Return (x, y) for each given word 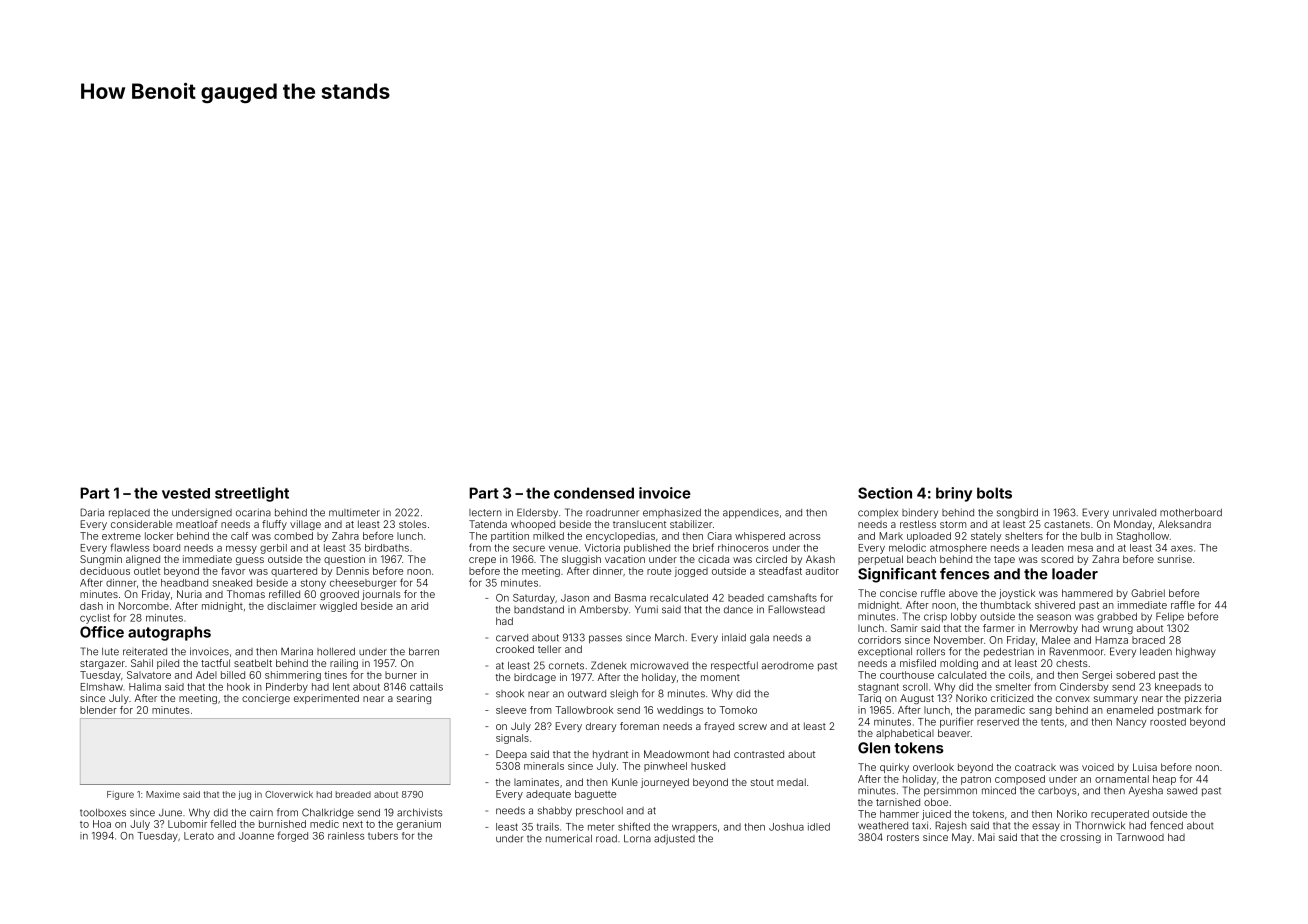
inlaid (734, 637)
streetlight (252, 494)
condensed (594, 493)
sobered (1135, 675)
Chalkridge (328, 813)
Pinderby (287, 688)
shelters (1024, 536)
